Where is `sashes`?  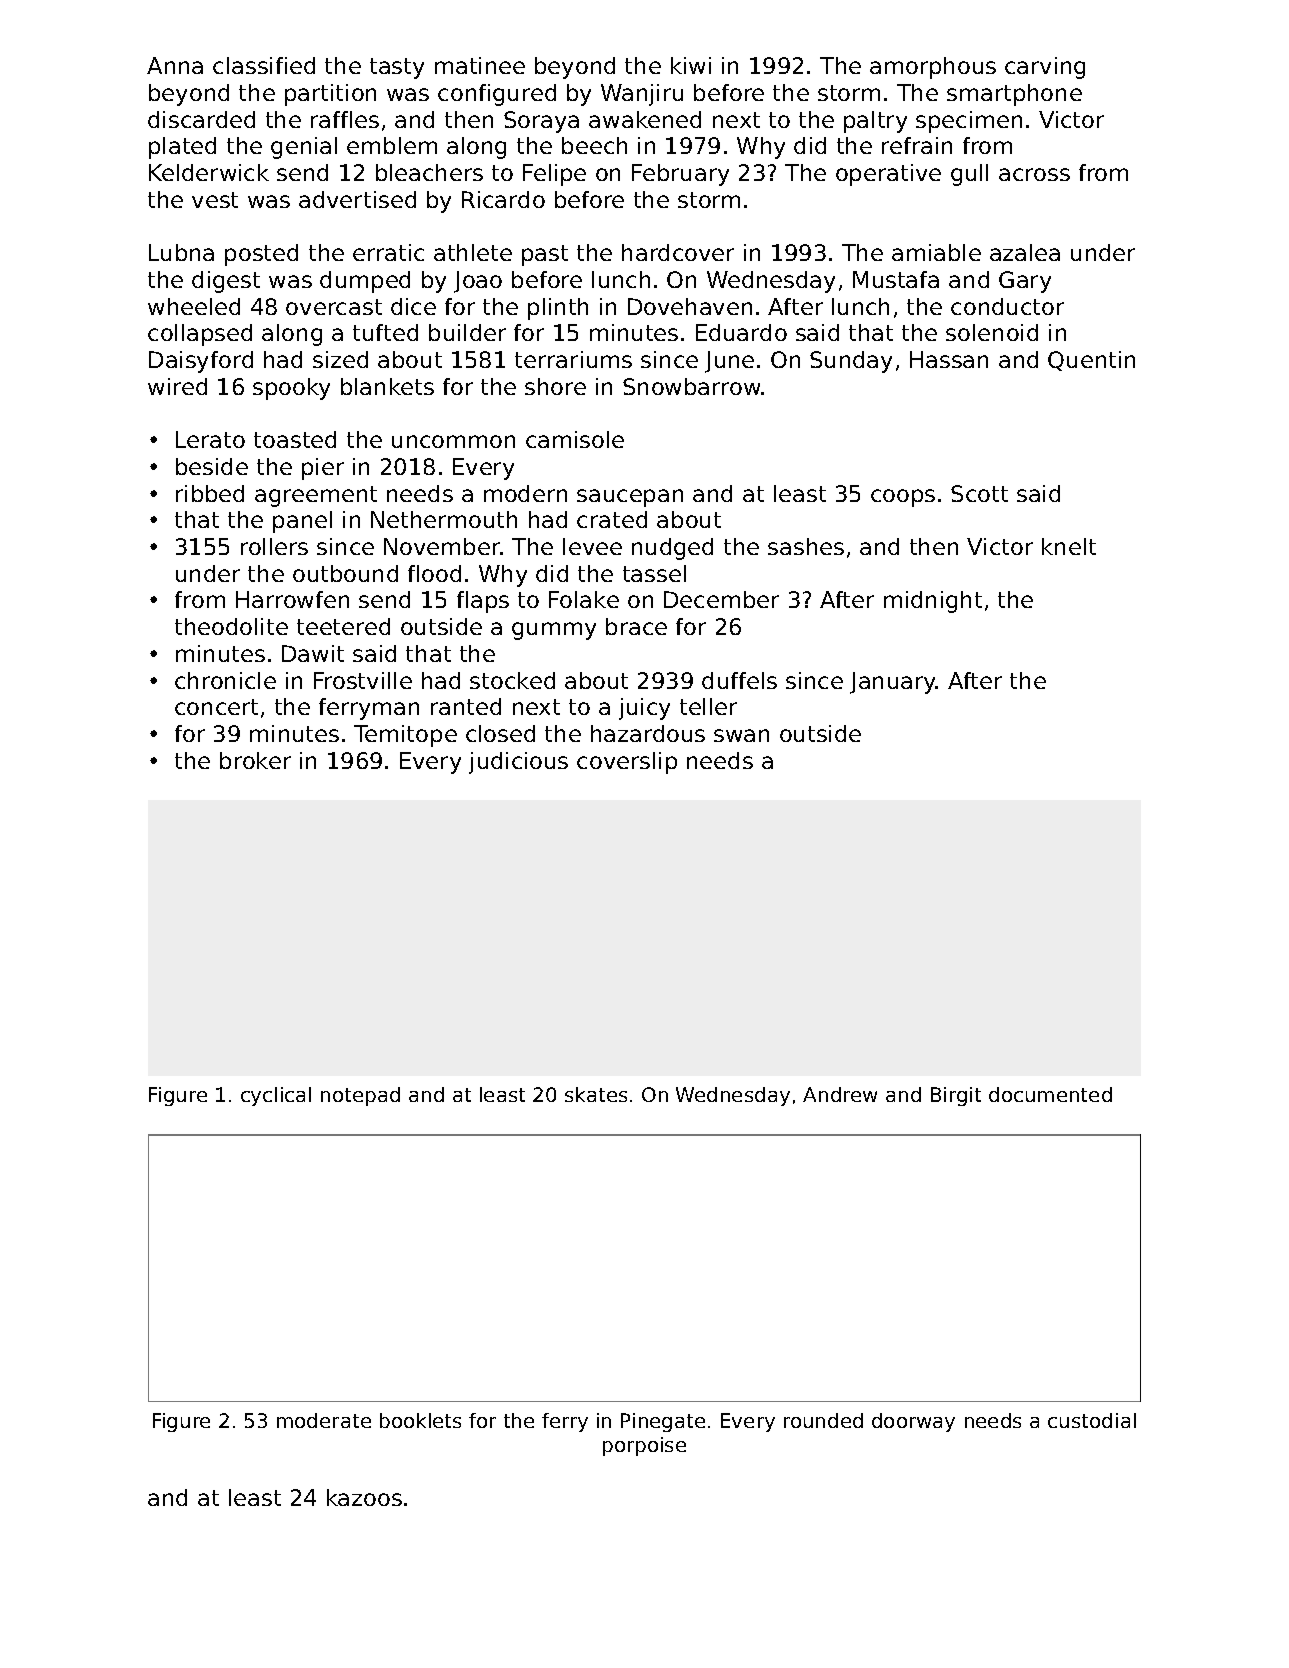 sashes is located at coordinates (806, 546).
